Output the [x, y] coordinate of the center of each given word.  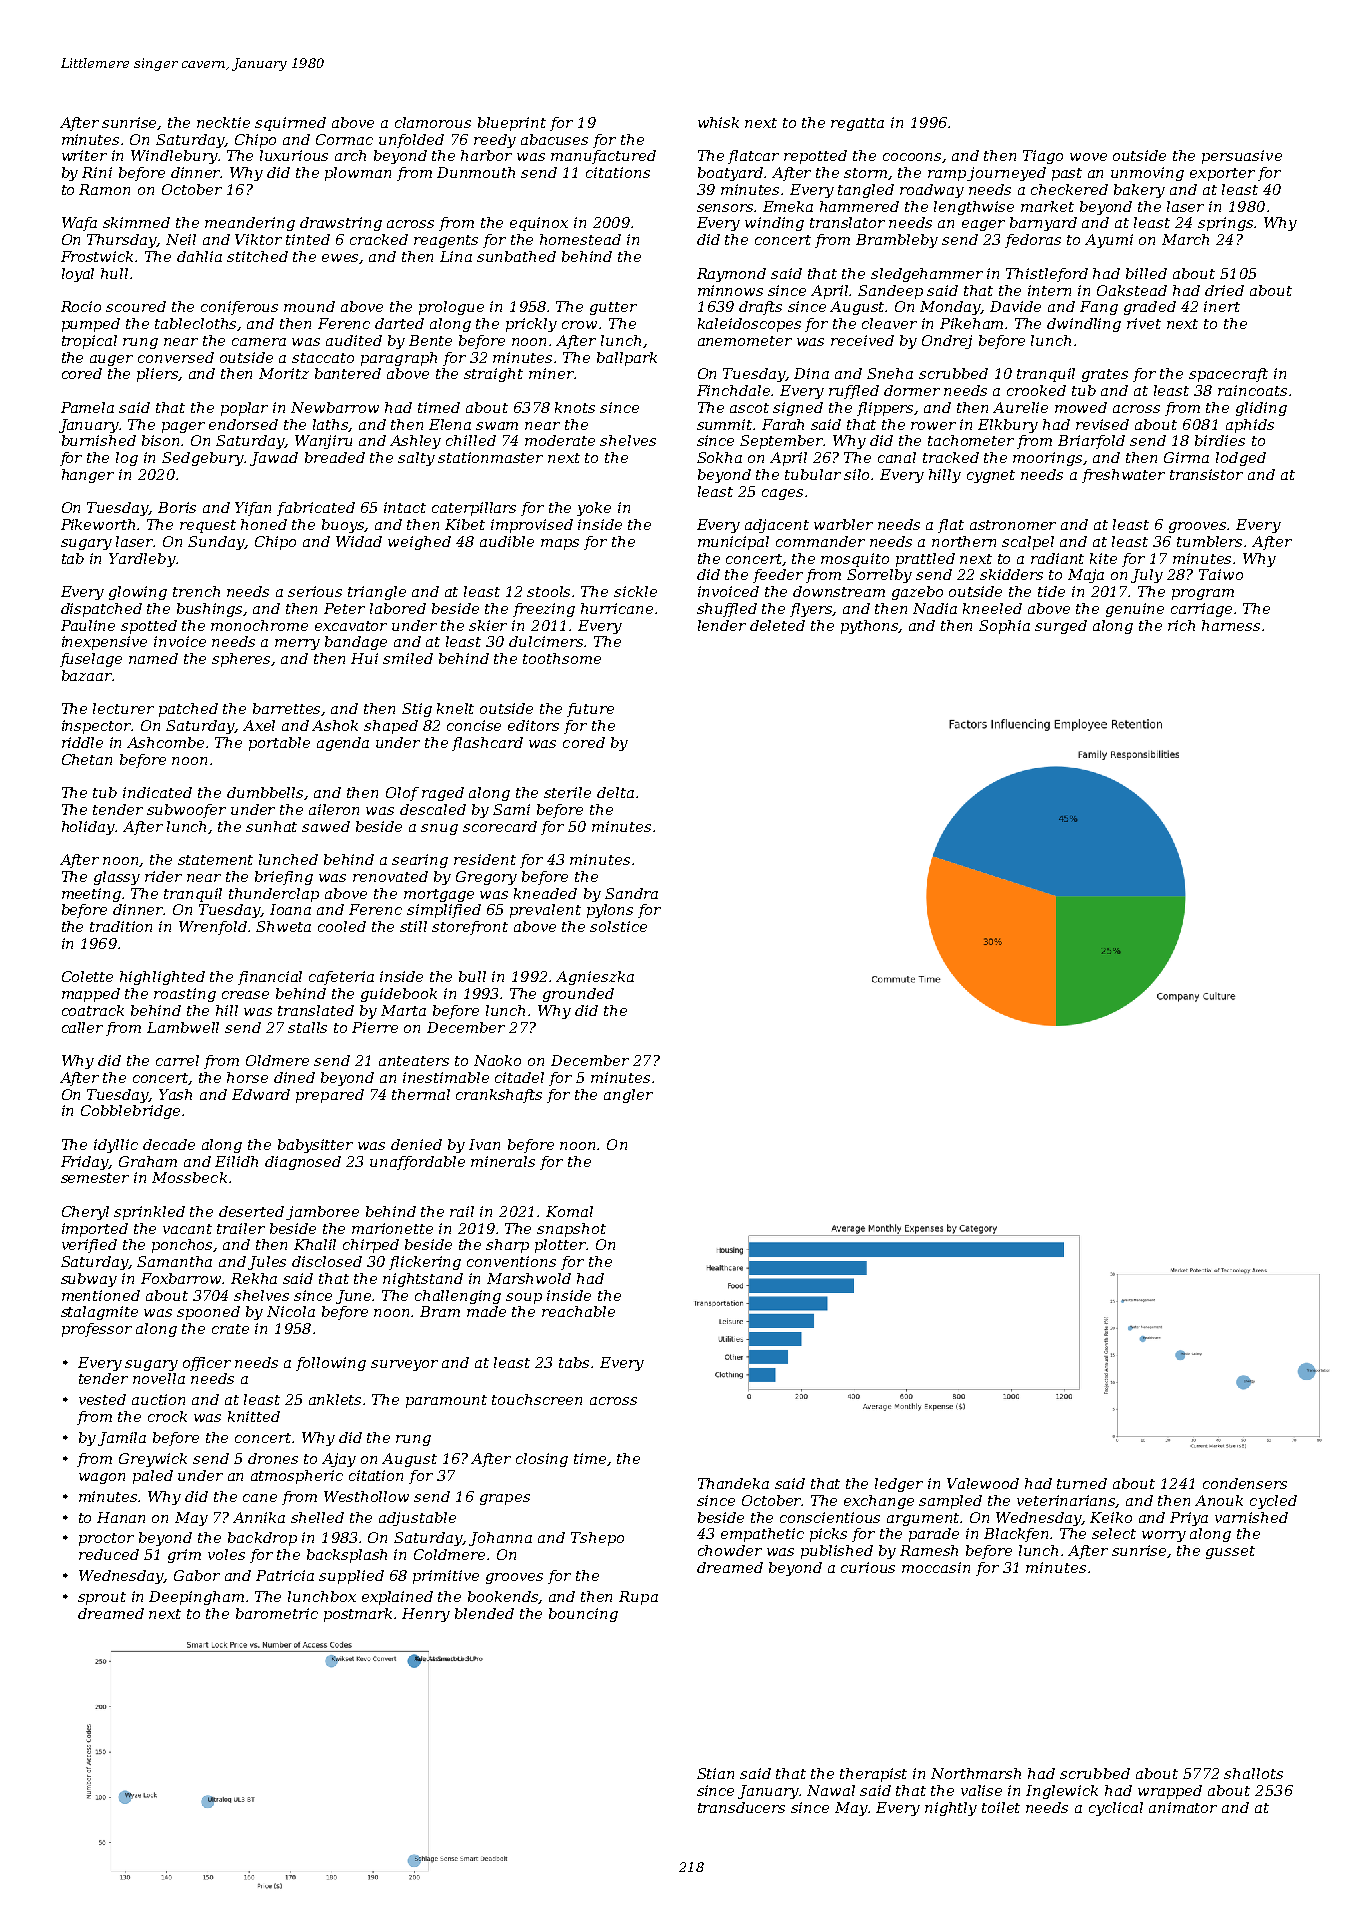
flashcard [487, 744]
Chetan [87, 759]
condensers [1245, 1483]
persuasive [1242, 157]
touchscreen [537, 1399]
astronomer [1013, 525]
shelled [317, 1517]
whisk [718, 122]
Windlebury [174, 157]
